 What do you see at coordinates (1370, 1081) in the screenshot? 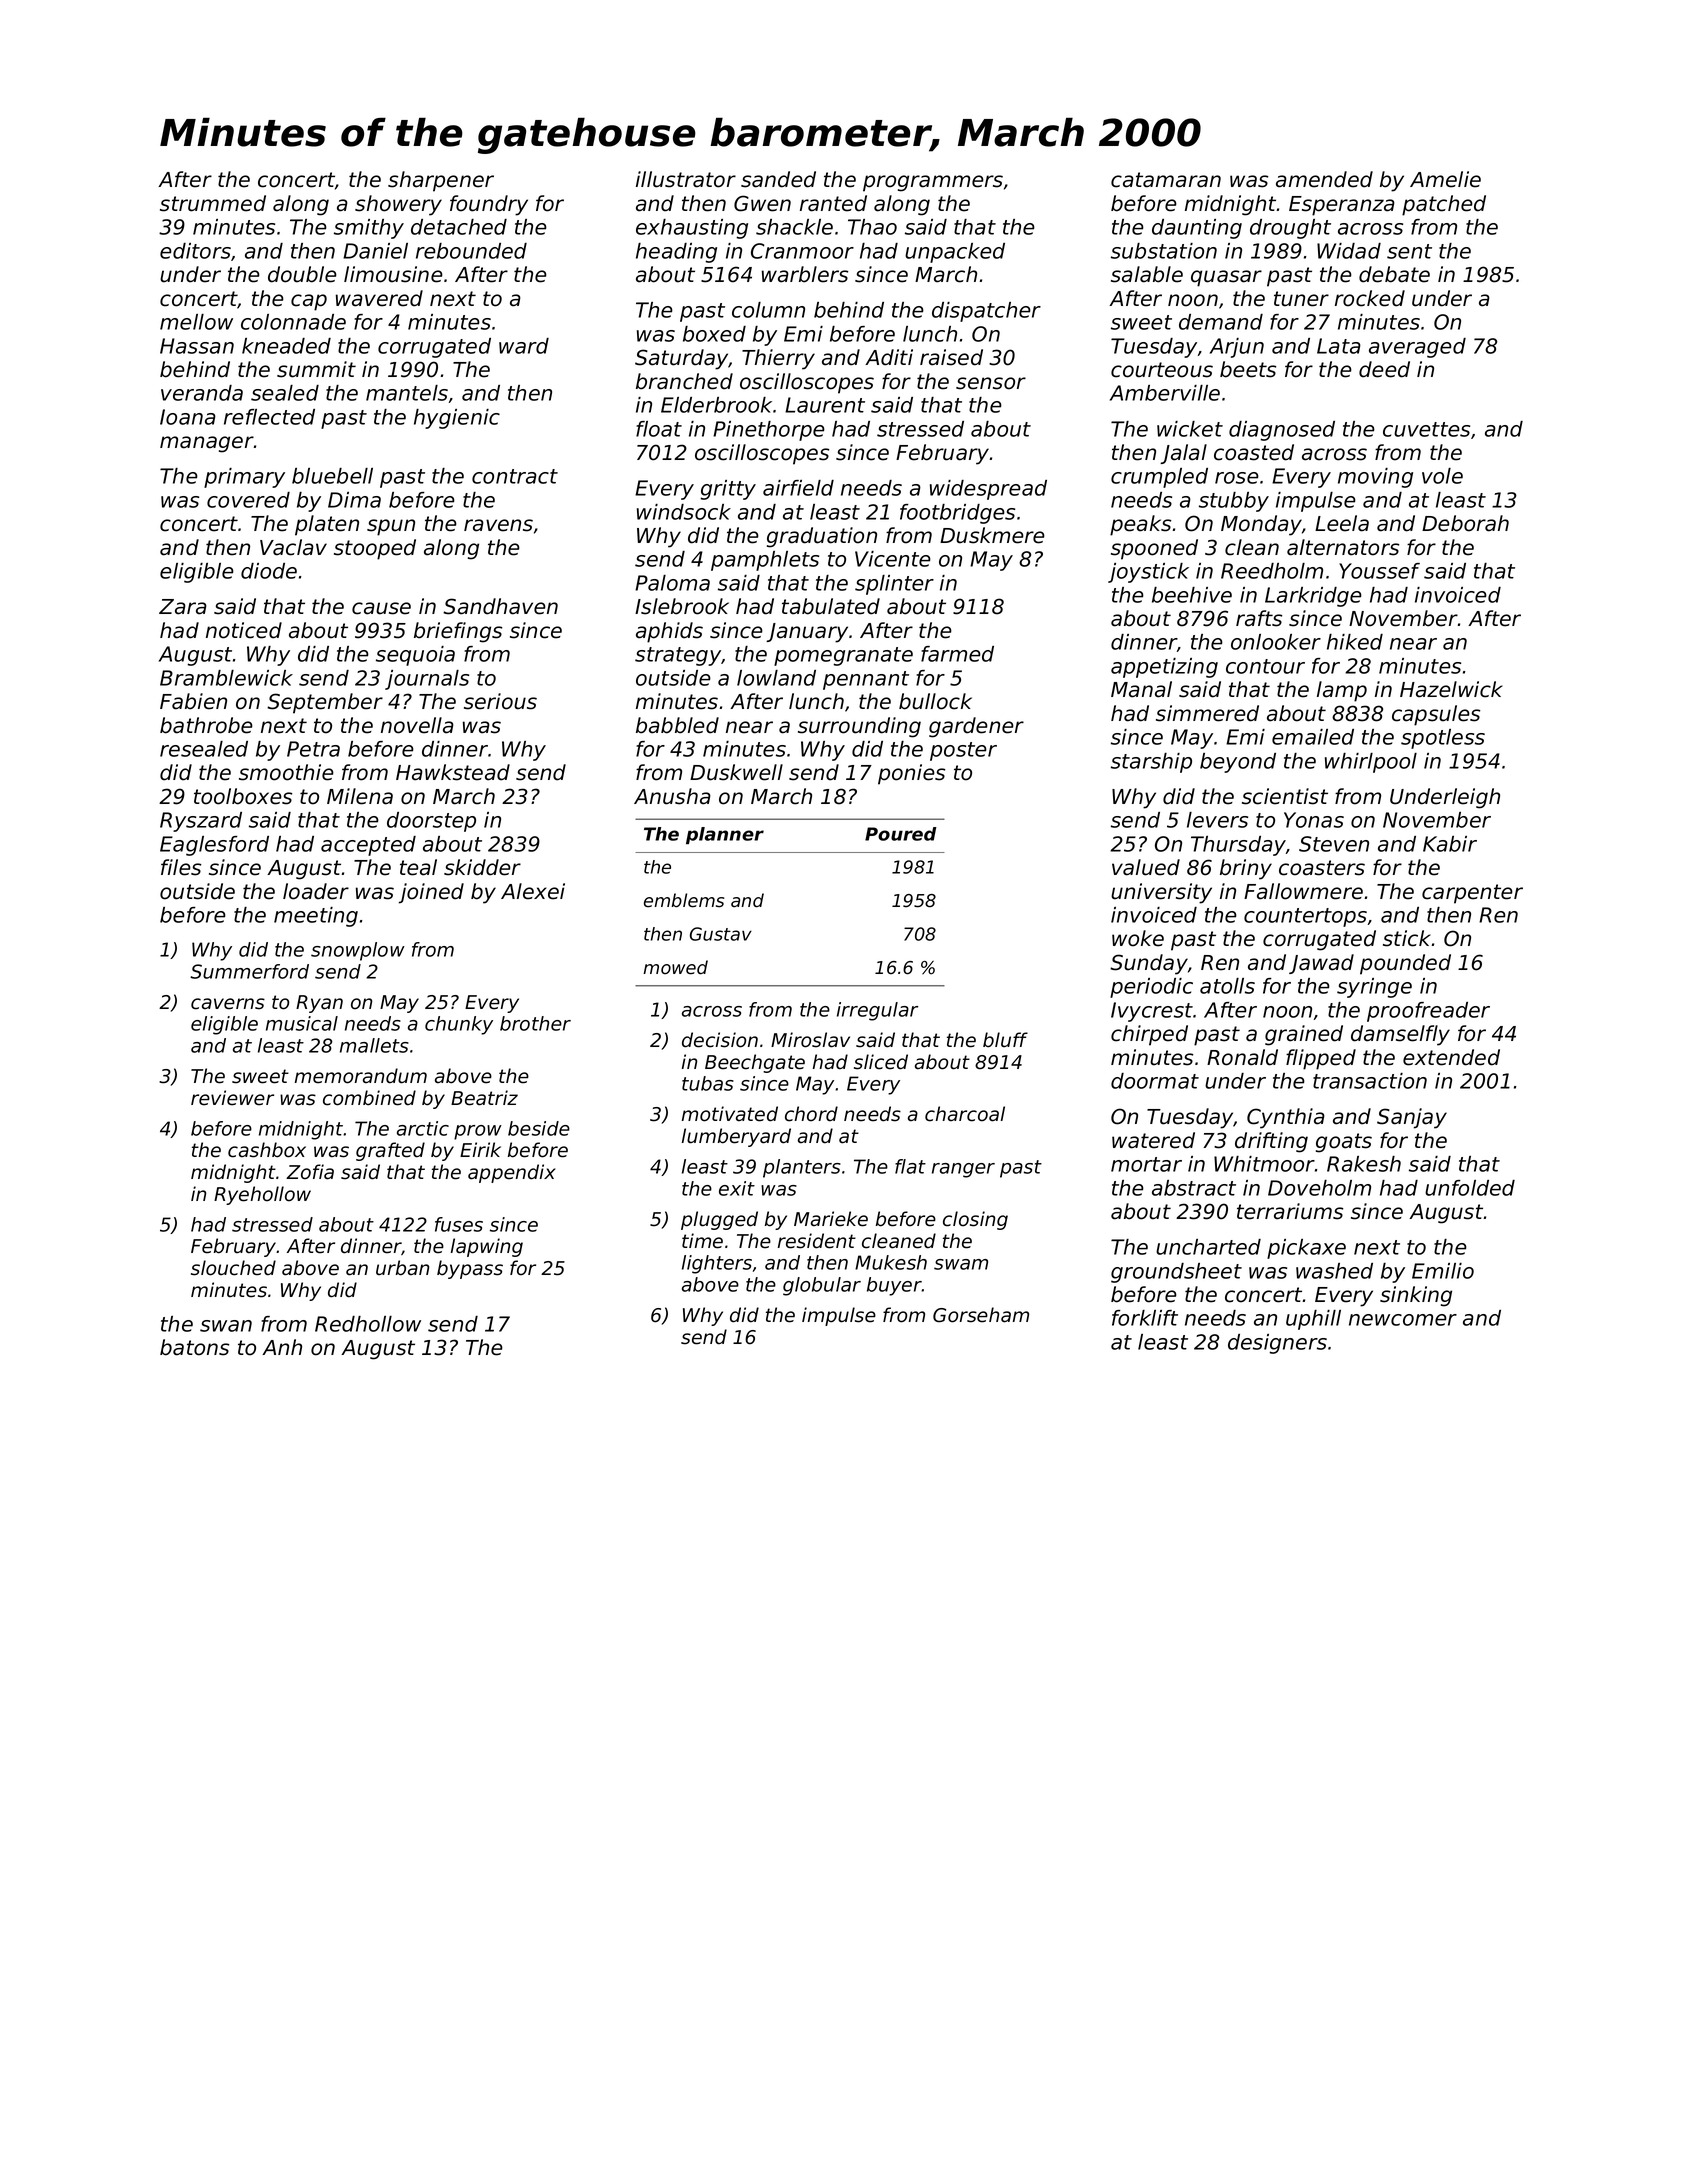
I see `transaction` at bounding box center [1370, 1081].
